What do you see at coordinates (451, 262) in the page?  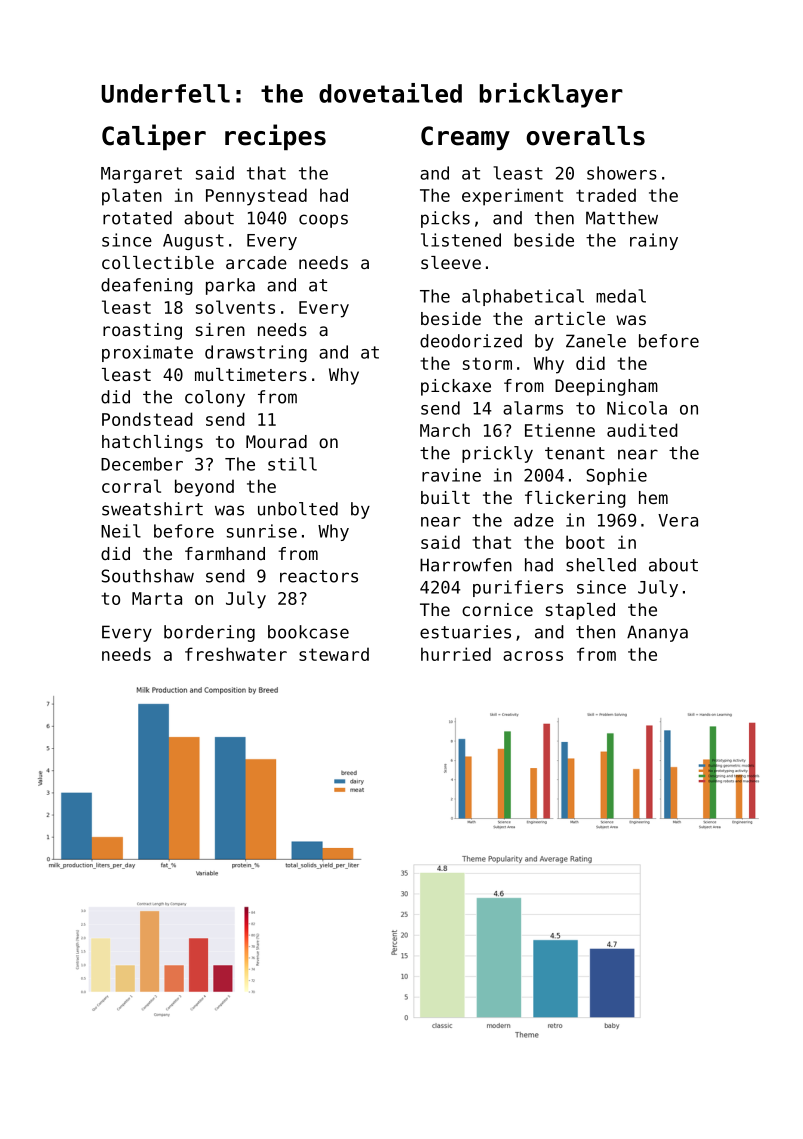 I see `sleeve` at bounding box center [451, 262].
